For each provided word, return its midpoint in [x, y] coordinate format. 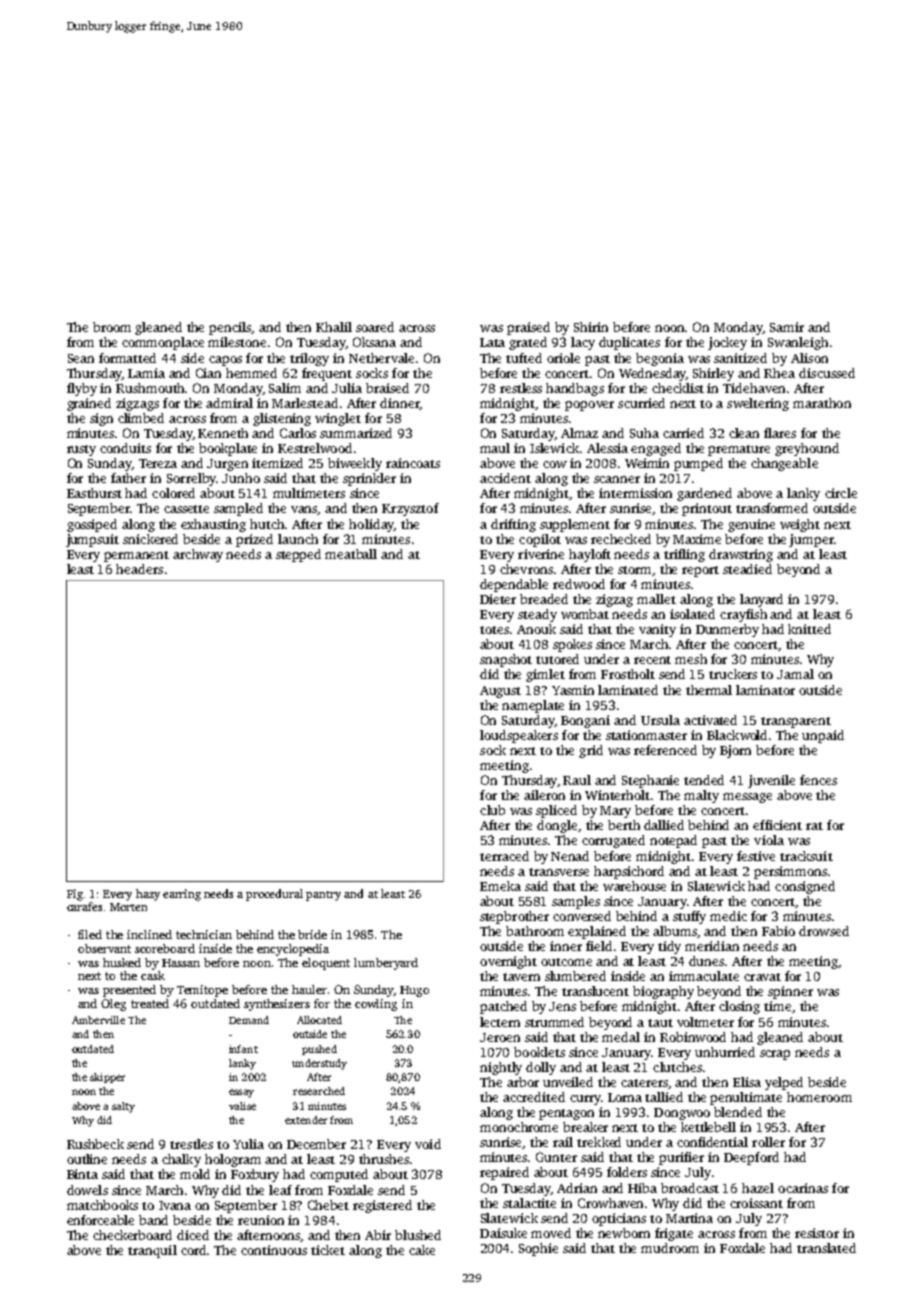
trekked [599, 1142]
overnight [508, 962]
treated [150, 1003]
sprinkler [369, 479]
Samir [787, 327]
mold [195, 1174]
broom [112, 327]
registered [382, 1206]
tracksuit [806, 856]
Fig [75, 895]
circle [841, 493]
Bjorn [735, 751]
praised [528, 328]
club [492, 810]
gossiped [92, 525]
